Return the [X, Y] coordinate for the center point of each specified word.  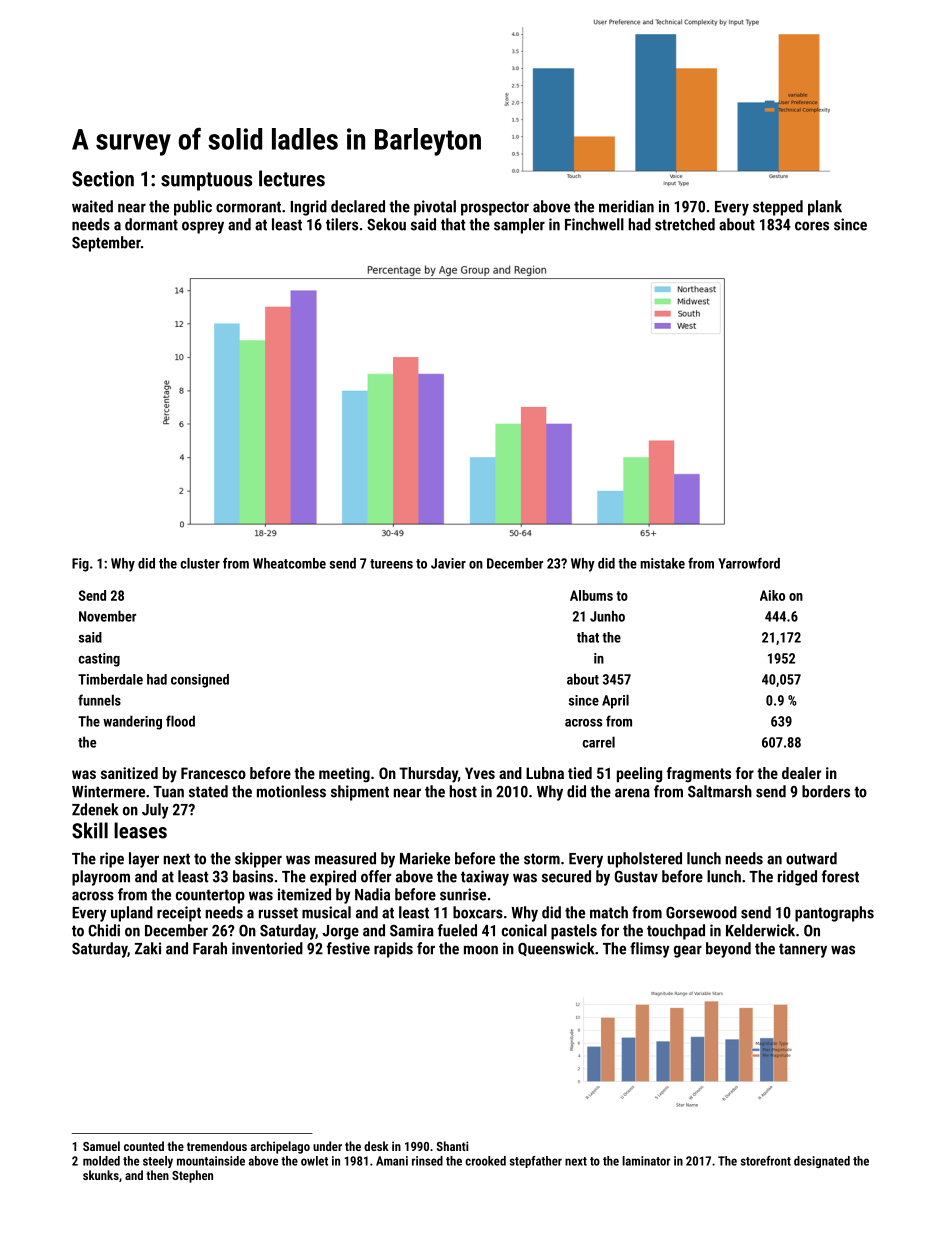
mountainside [211, 1161]
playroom [101, 878]
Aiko [772, 595]
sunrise [463, 894]
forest [840, 876]
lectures [292, 178]
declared [358, 206]
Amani [392, 1161]
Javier [448, 563]
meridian [626, 206]
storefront [766, 1161]
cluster [200, 563]
